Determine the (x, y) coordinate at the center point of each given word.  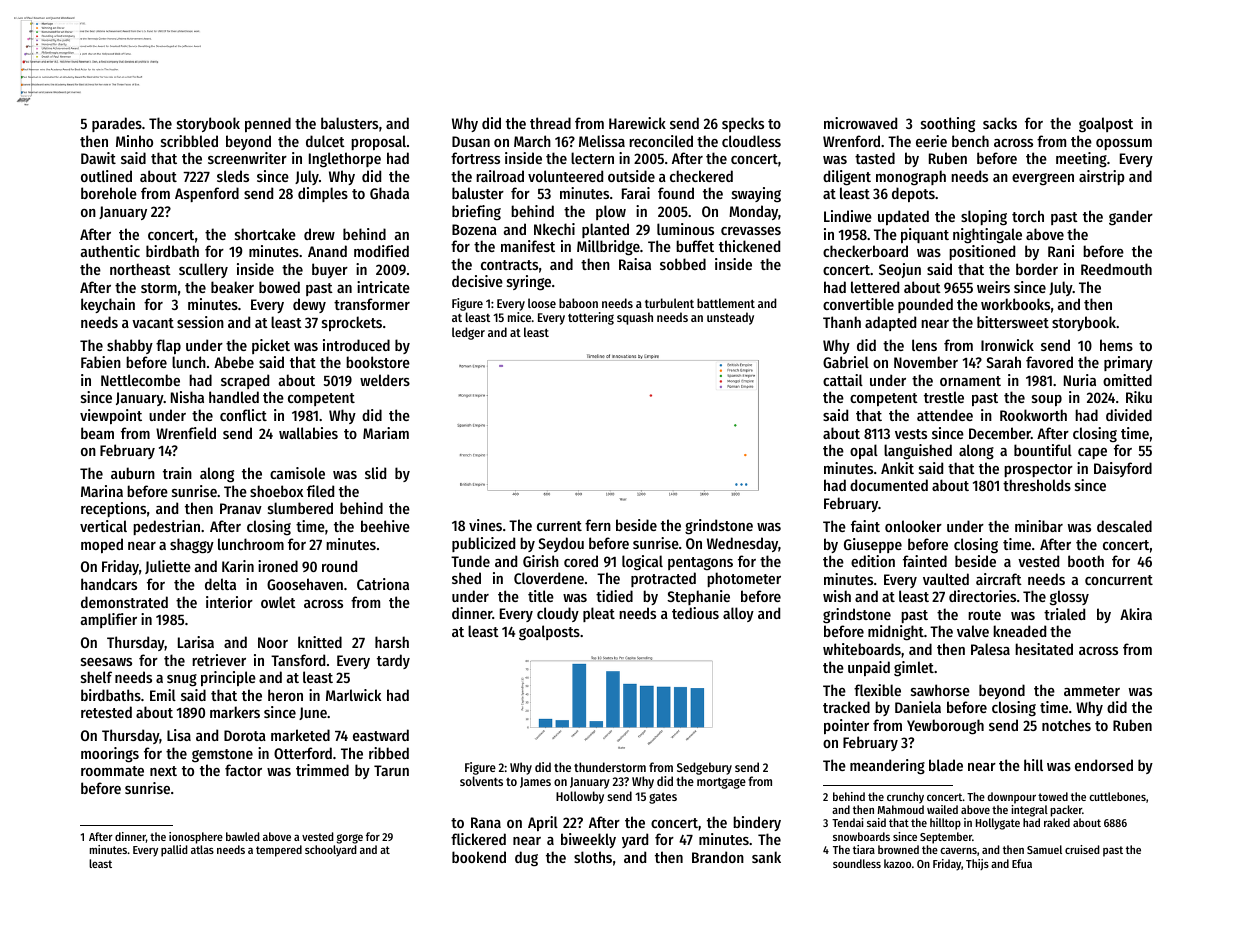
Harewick (637, 123)
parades (117, 124)
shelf (96, 677)
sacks (1000, 123)
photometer (744, 579)
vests (911, 434)
